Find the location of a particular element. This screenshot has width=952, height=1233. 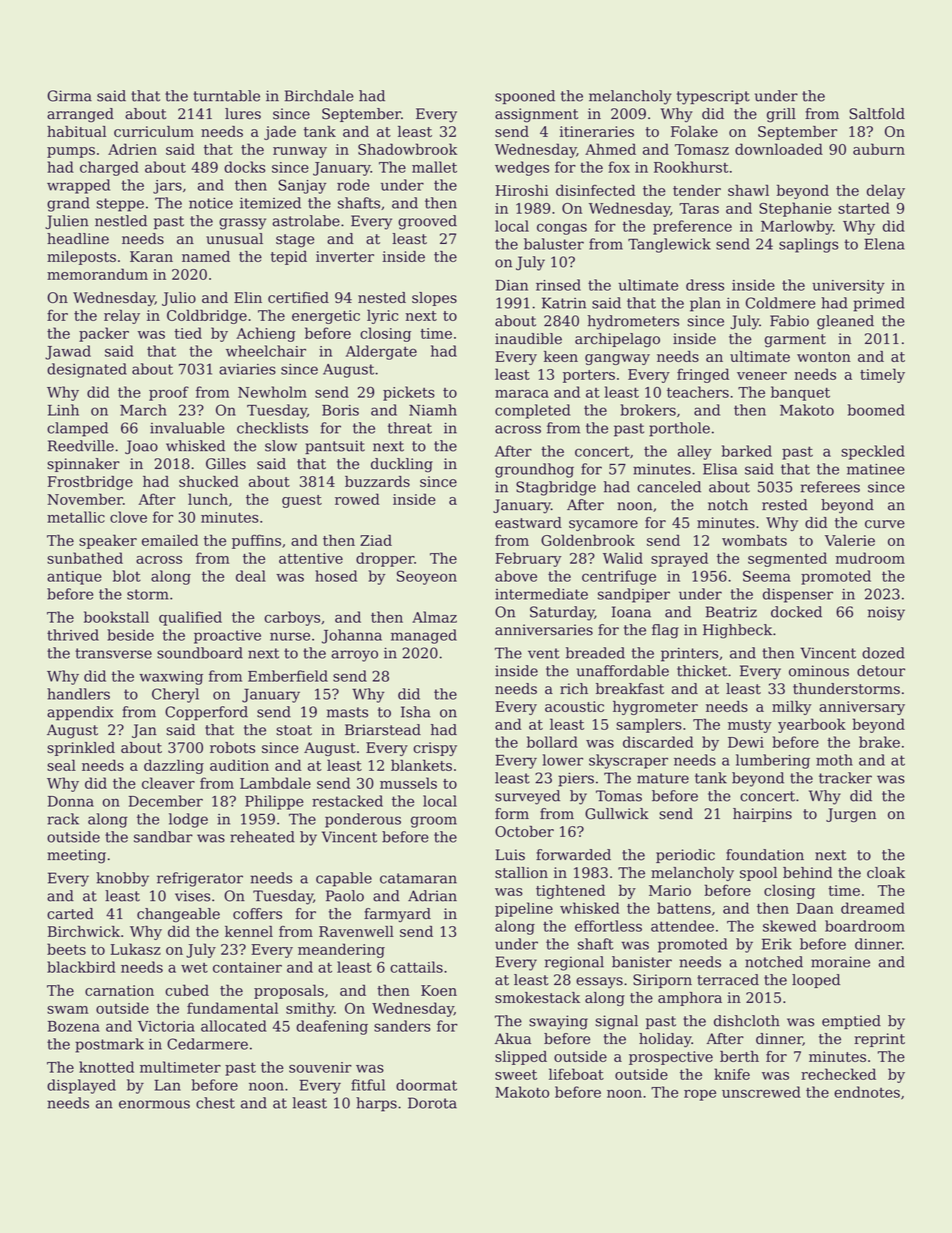

acoustic is located at coordinates (574, 706).
